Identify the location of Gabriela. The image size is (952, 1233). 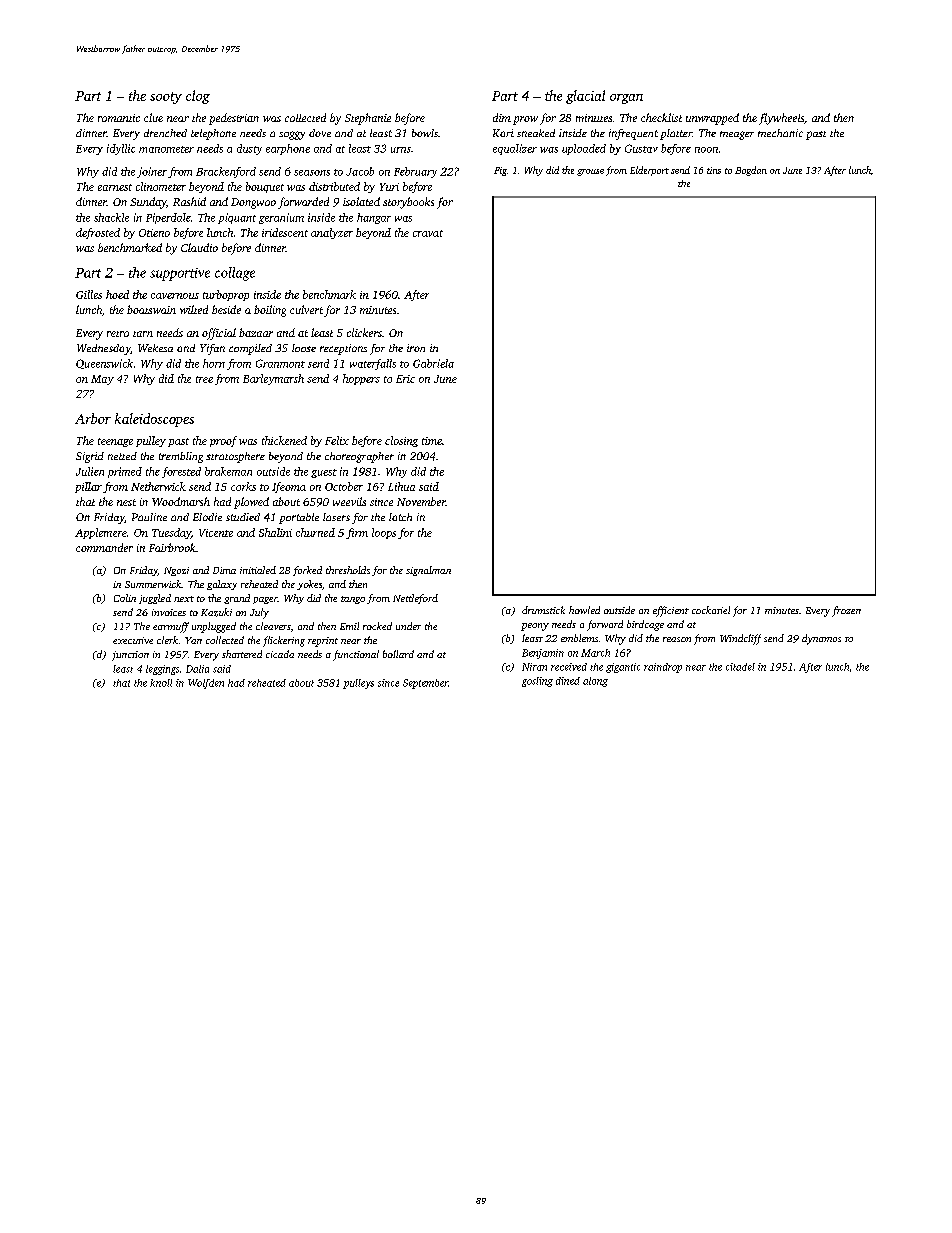
(433, 363).
